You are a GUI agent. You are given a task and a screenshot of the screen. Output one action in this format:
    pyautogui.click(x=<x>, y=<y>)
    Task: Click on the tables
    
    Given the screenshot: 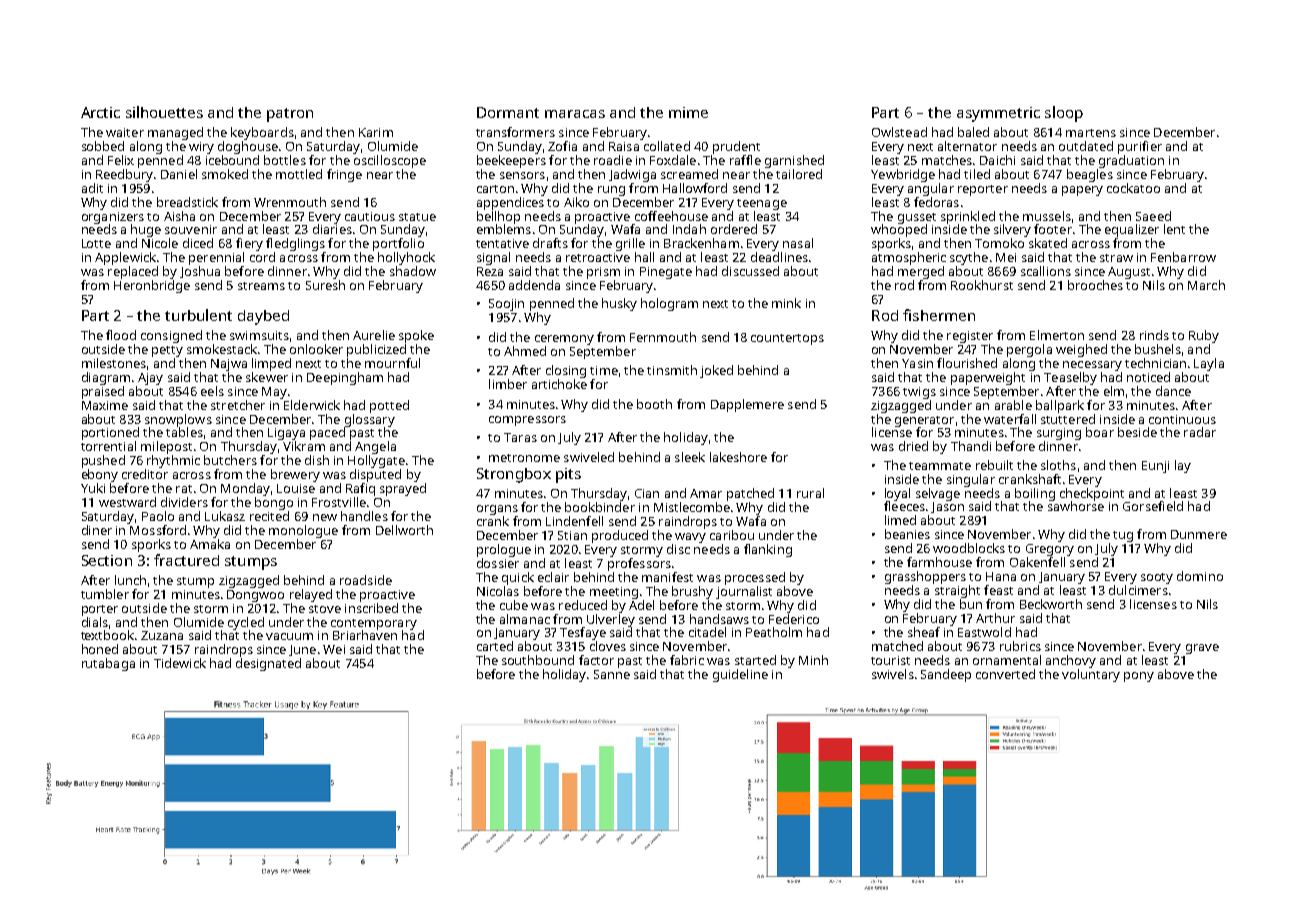 What is the action you would take?
    pyautogui.click(x=184, y=432)
